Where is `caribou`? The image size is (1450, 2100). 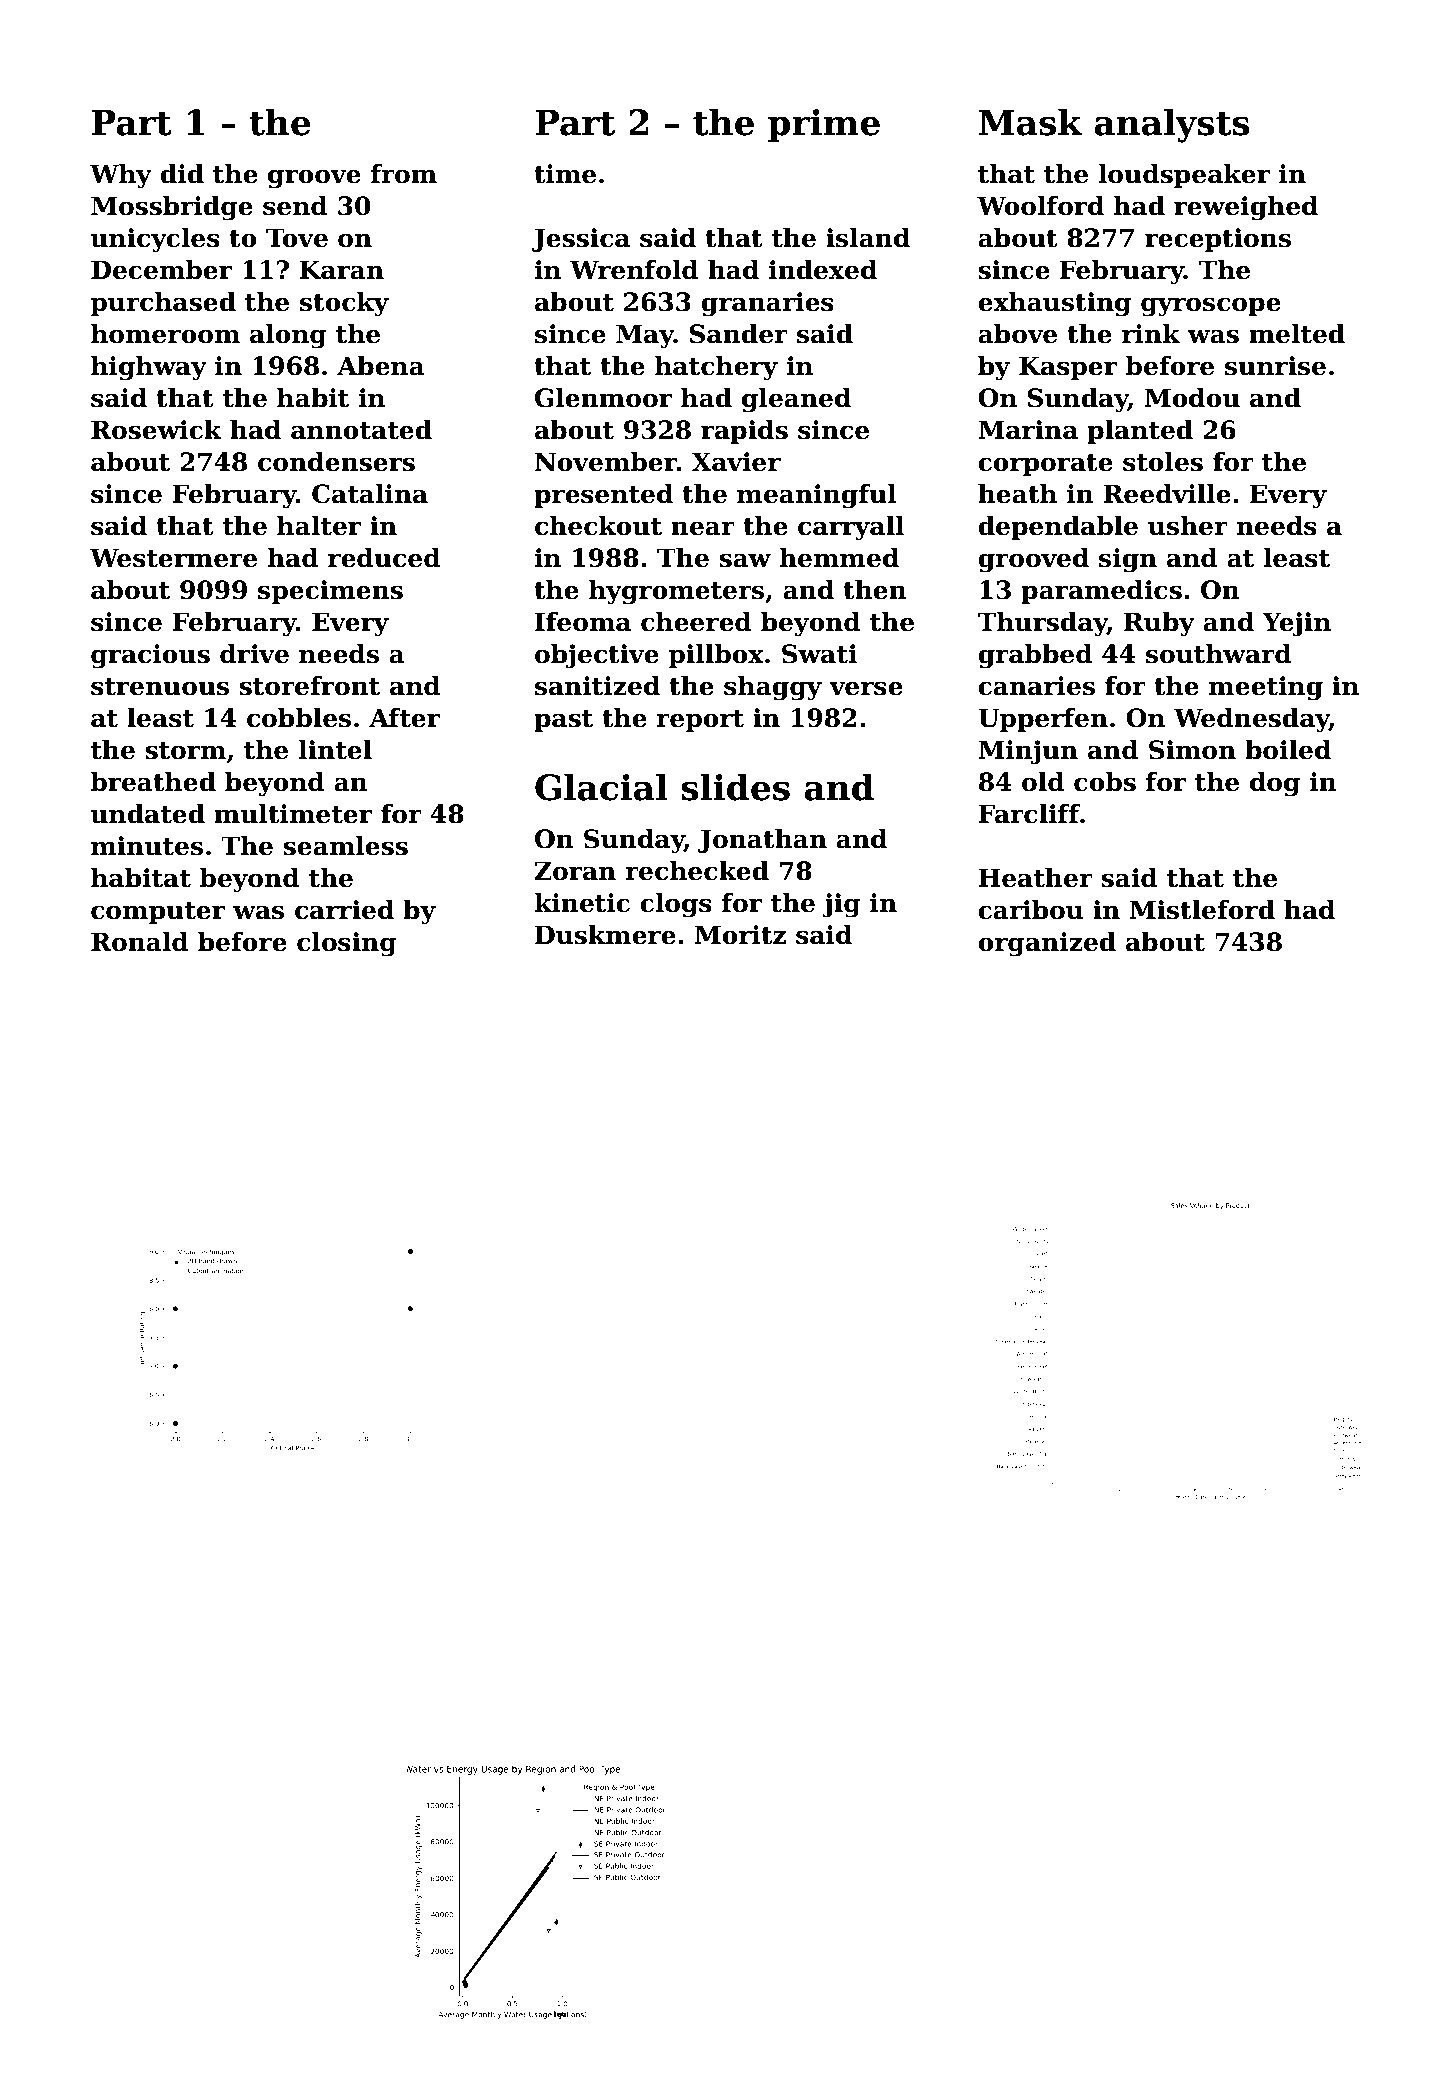 caribou is located at coordinates (1030, 910).
